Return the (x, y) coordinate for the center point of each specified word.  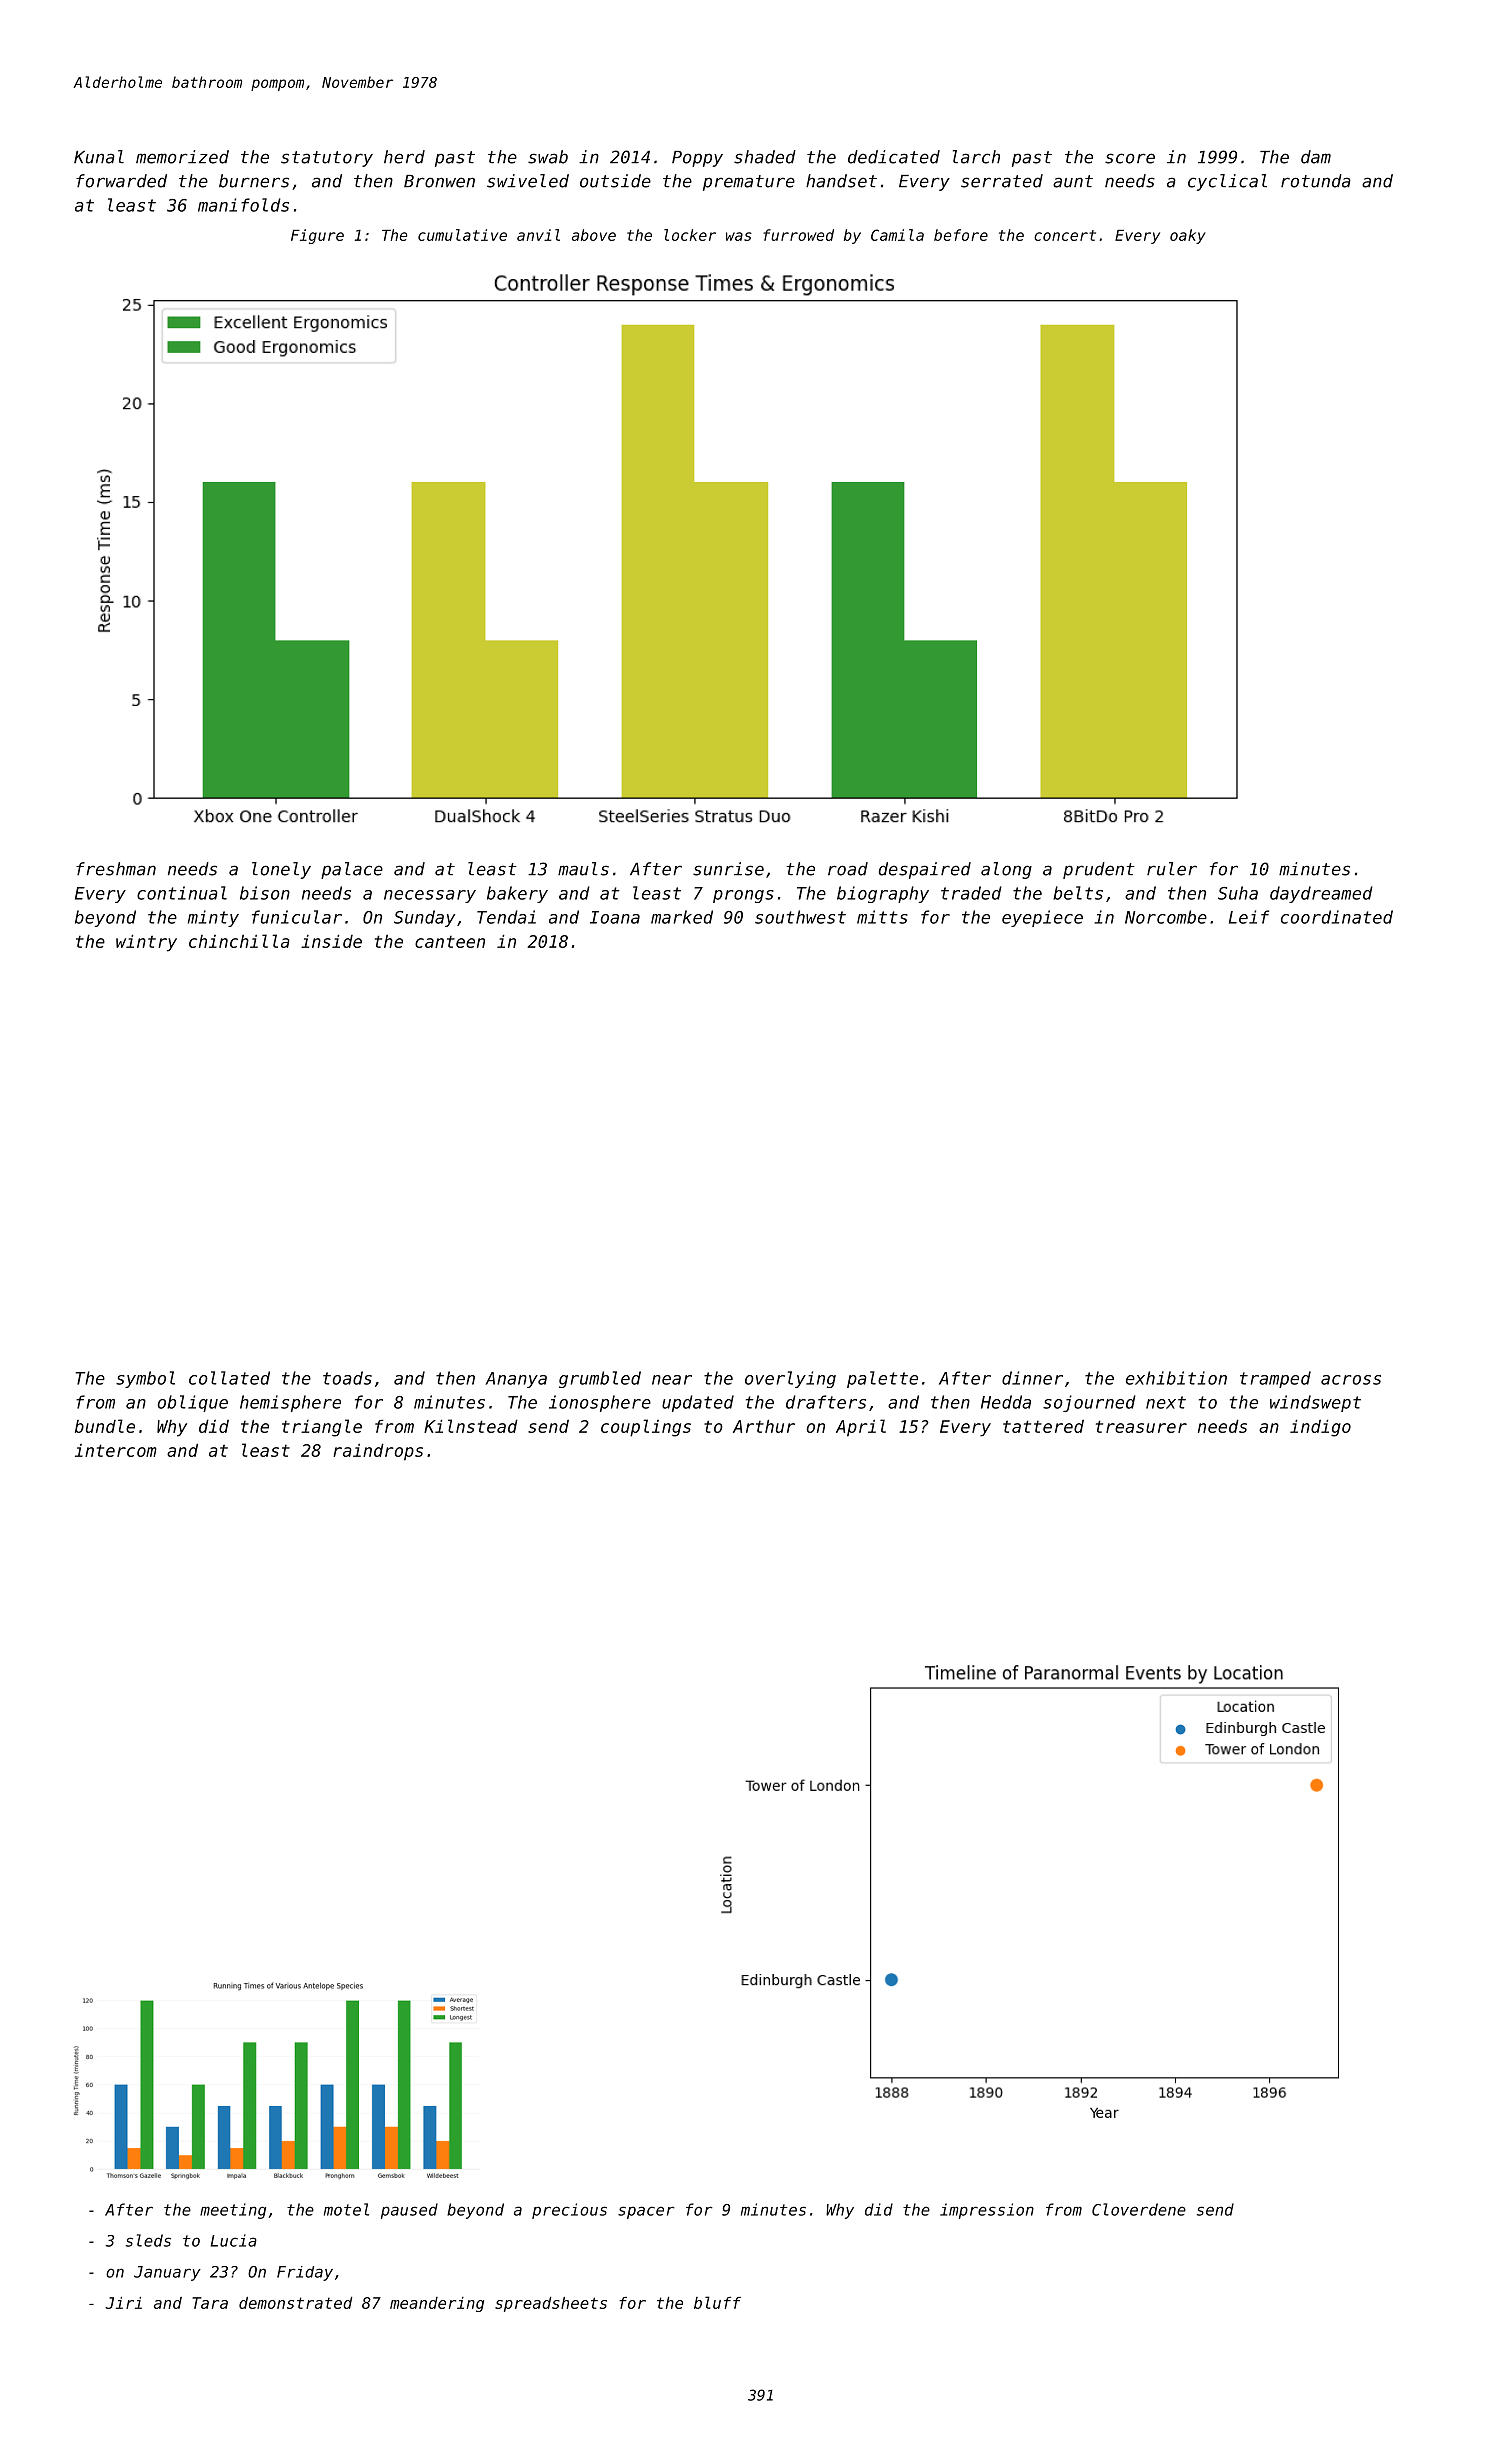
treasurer (1141, 1426)
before (961, 235)
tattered (1043, 1426)
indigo (1320, 1428)
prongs (743, 896)
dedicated (894, 157)
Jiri (123, 2303)
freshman (116, 869)
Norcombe (1166, 917)
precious (569, 2211)
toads (347, 1378)
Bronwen (439, 181)
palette (882, 1379)
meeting (233, 2211)
